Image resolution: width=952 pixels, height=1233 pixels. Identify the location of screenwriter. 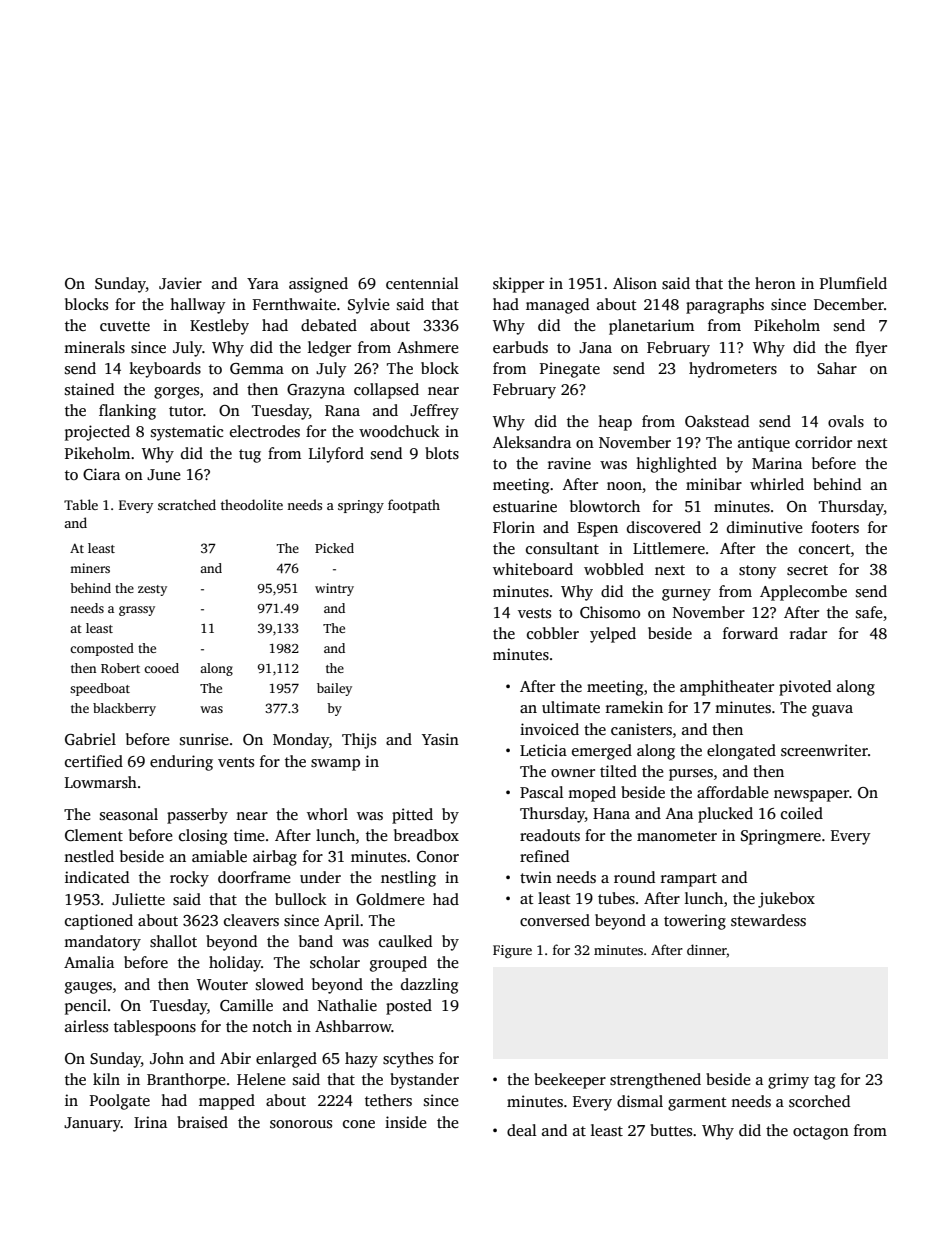
(824, 750).
